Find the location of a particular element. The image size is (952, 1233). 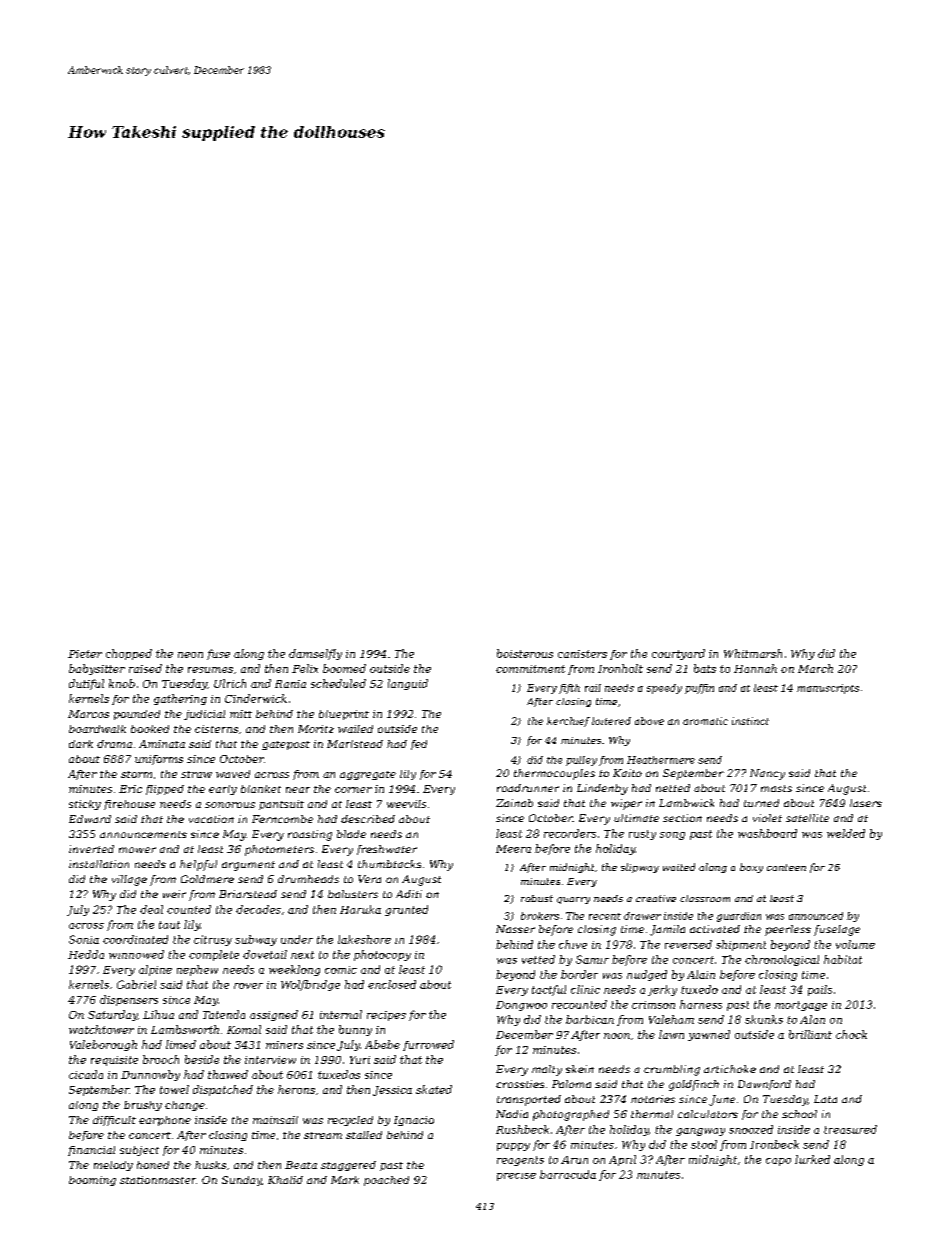

Whitmarsh is located at coordinates (753, 653).
